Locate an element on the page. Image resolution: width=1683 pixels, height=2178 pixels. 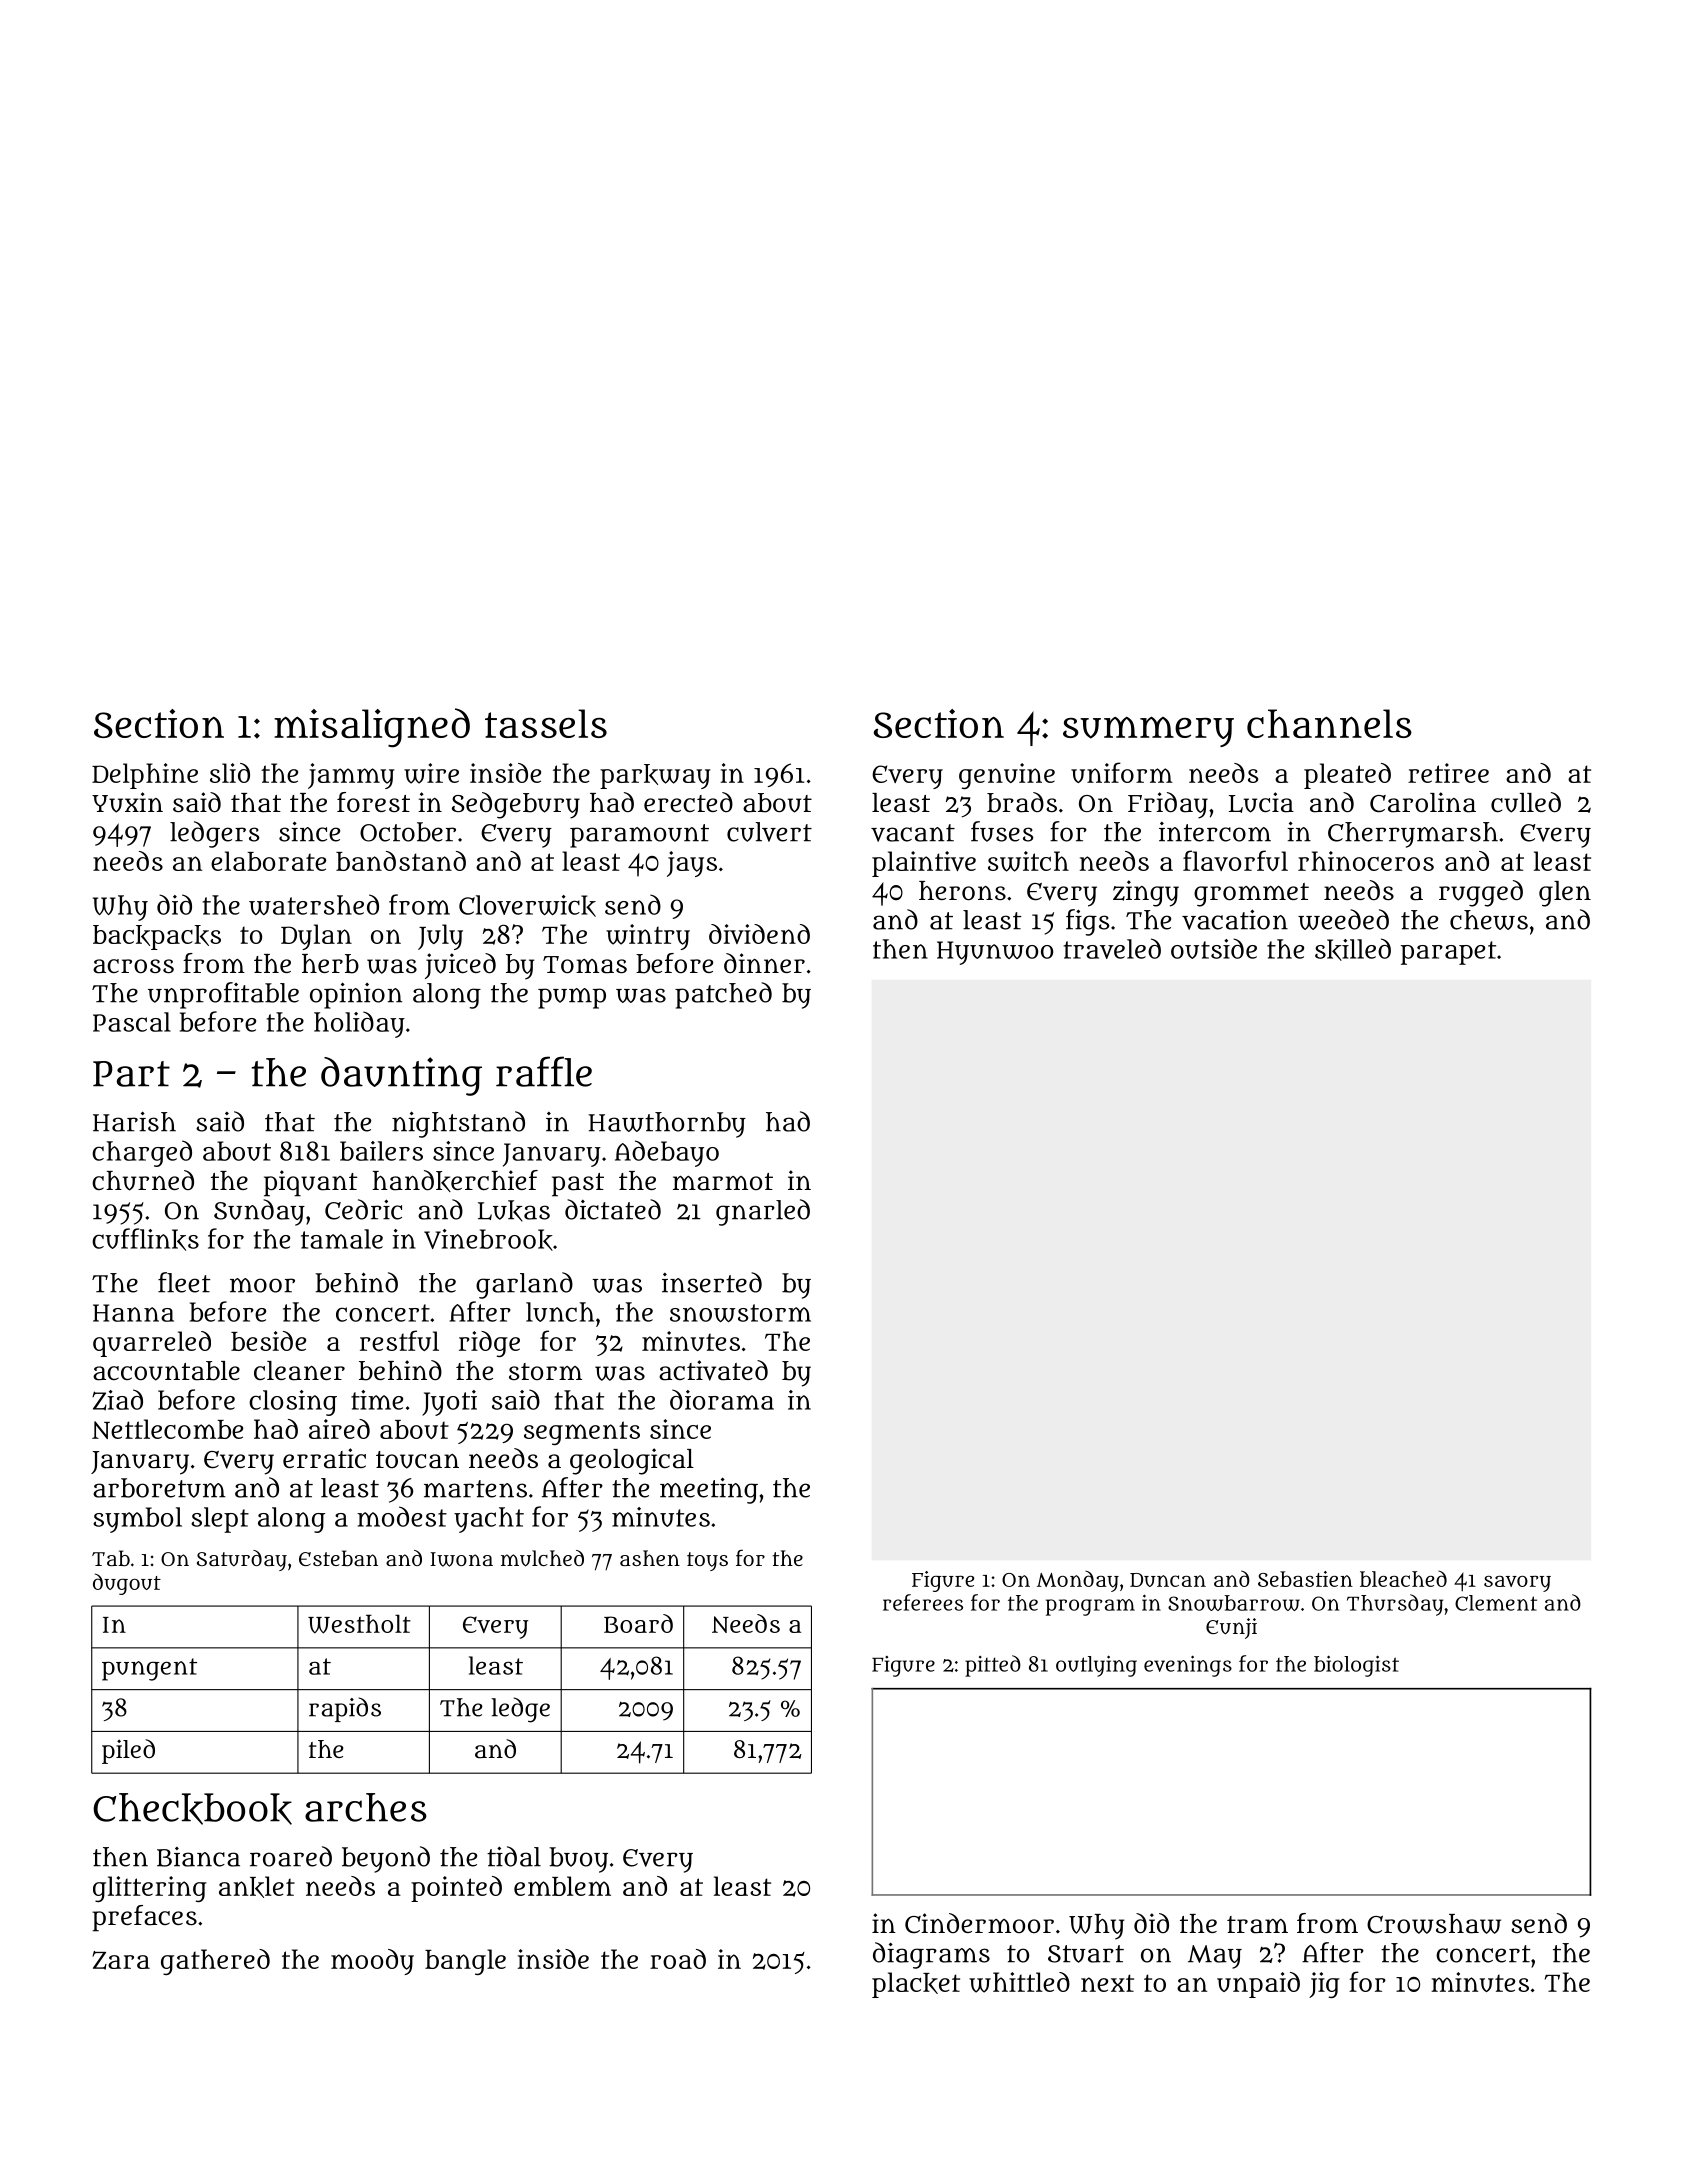
diagrams is located at coordinates (931, 1955).
